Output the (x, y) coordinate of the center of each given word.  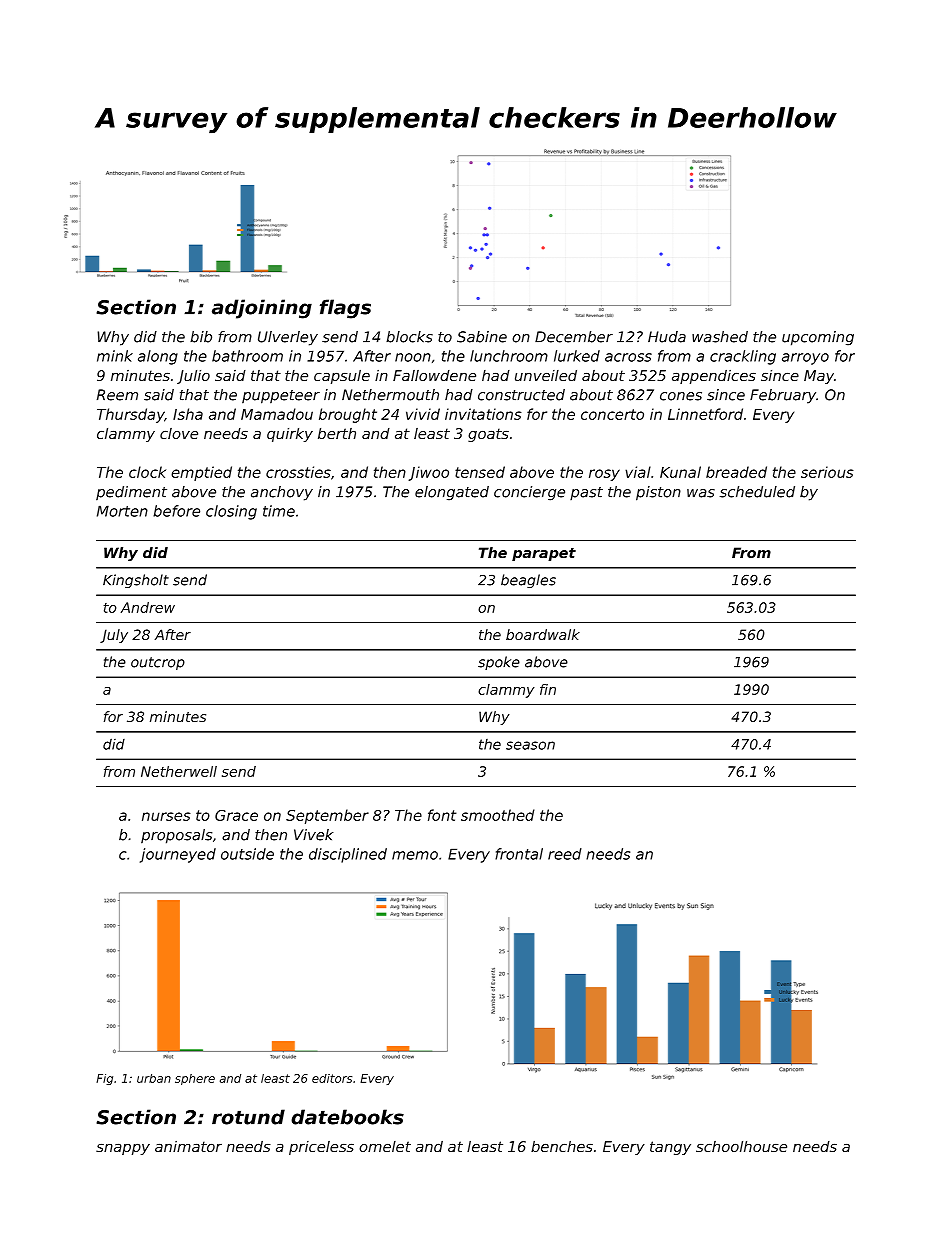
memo (415, 855)
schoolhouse (741, 1146)
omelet (385, 1146)
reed (565, 854)
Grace (236, 815)
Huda (667, 337)
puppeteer (281, 397)
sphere (195, 1079)
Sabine (482, 337)
